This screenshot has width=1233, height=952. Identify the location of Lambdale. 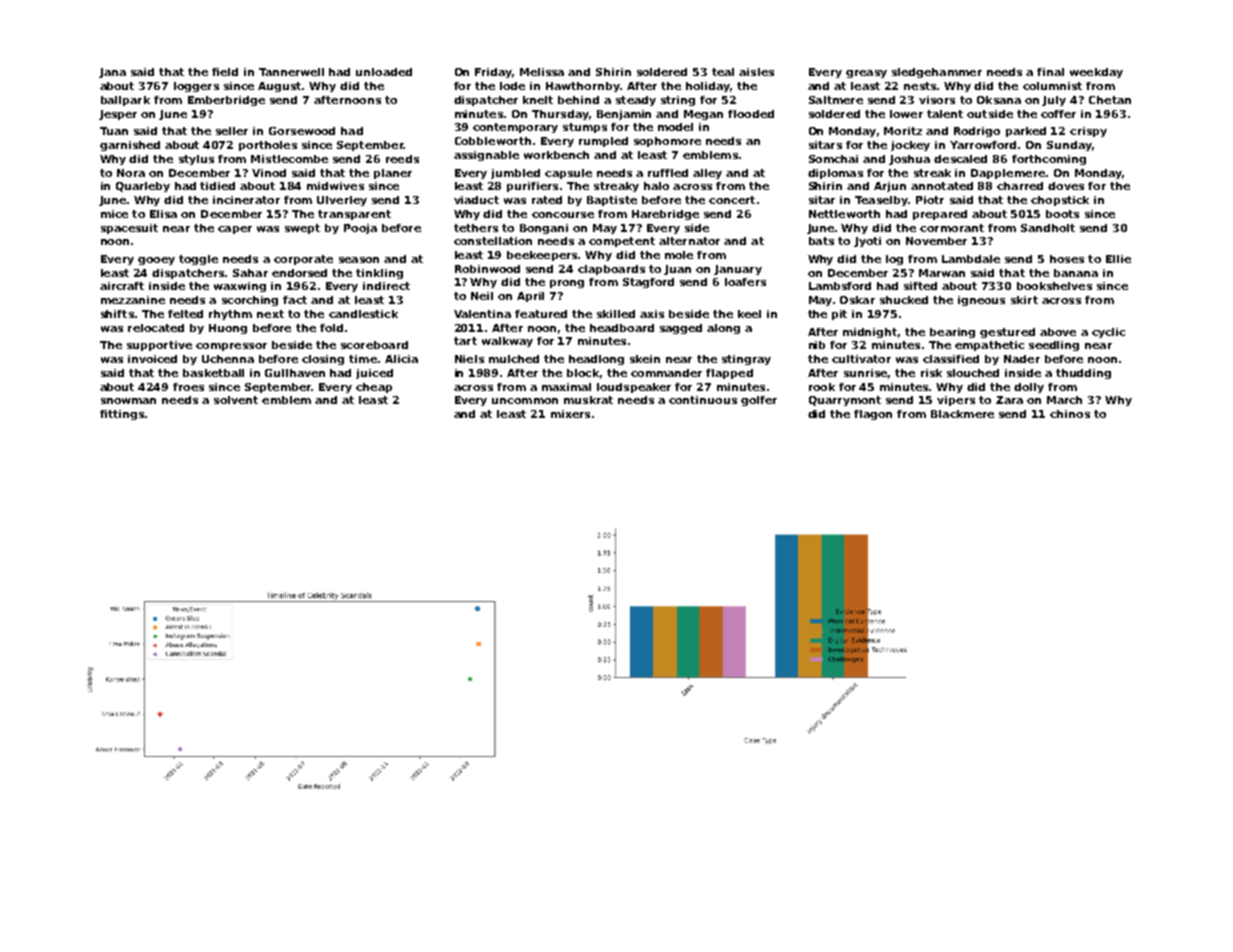
(971, 259).
